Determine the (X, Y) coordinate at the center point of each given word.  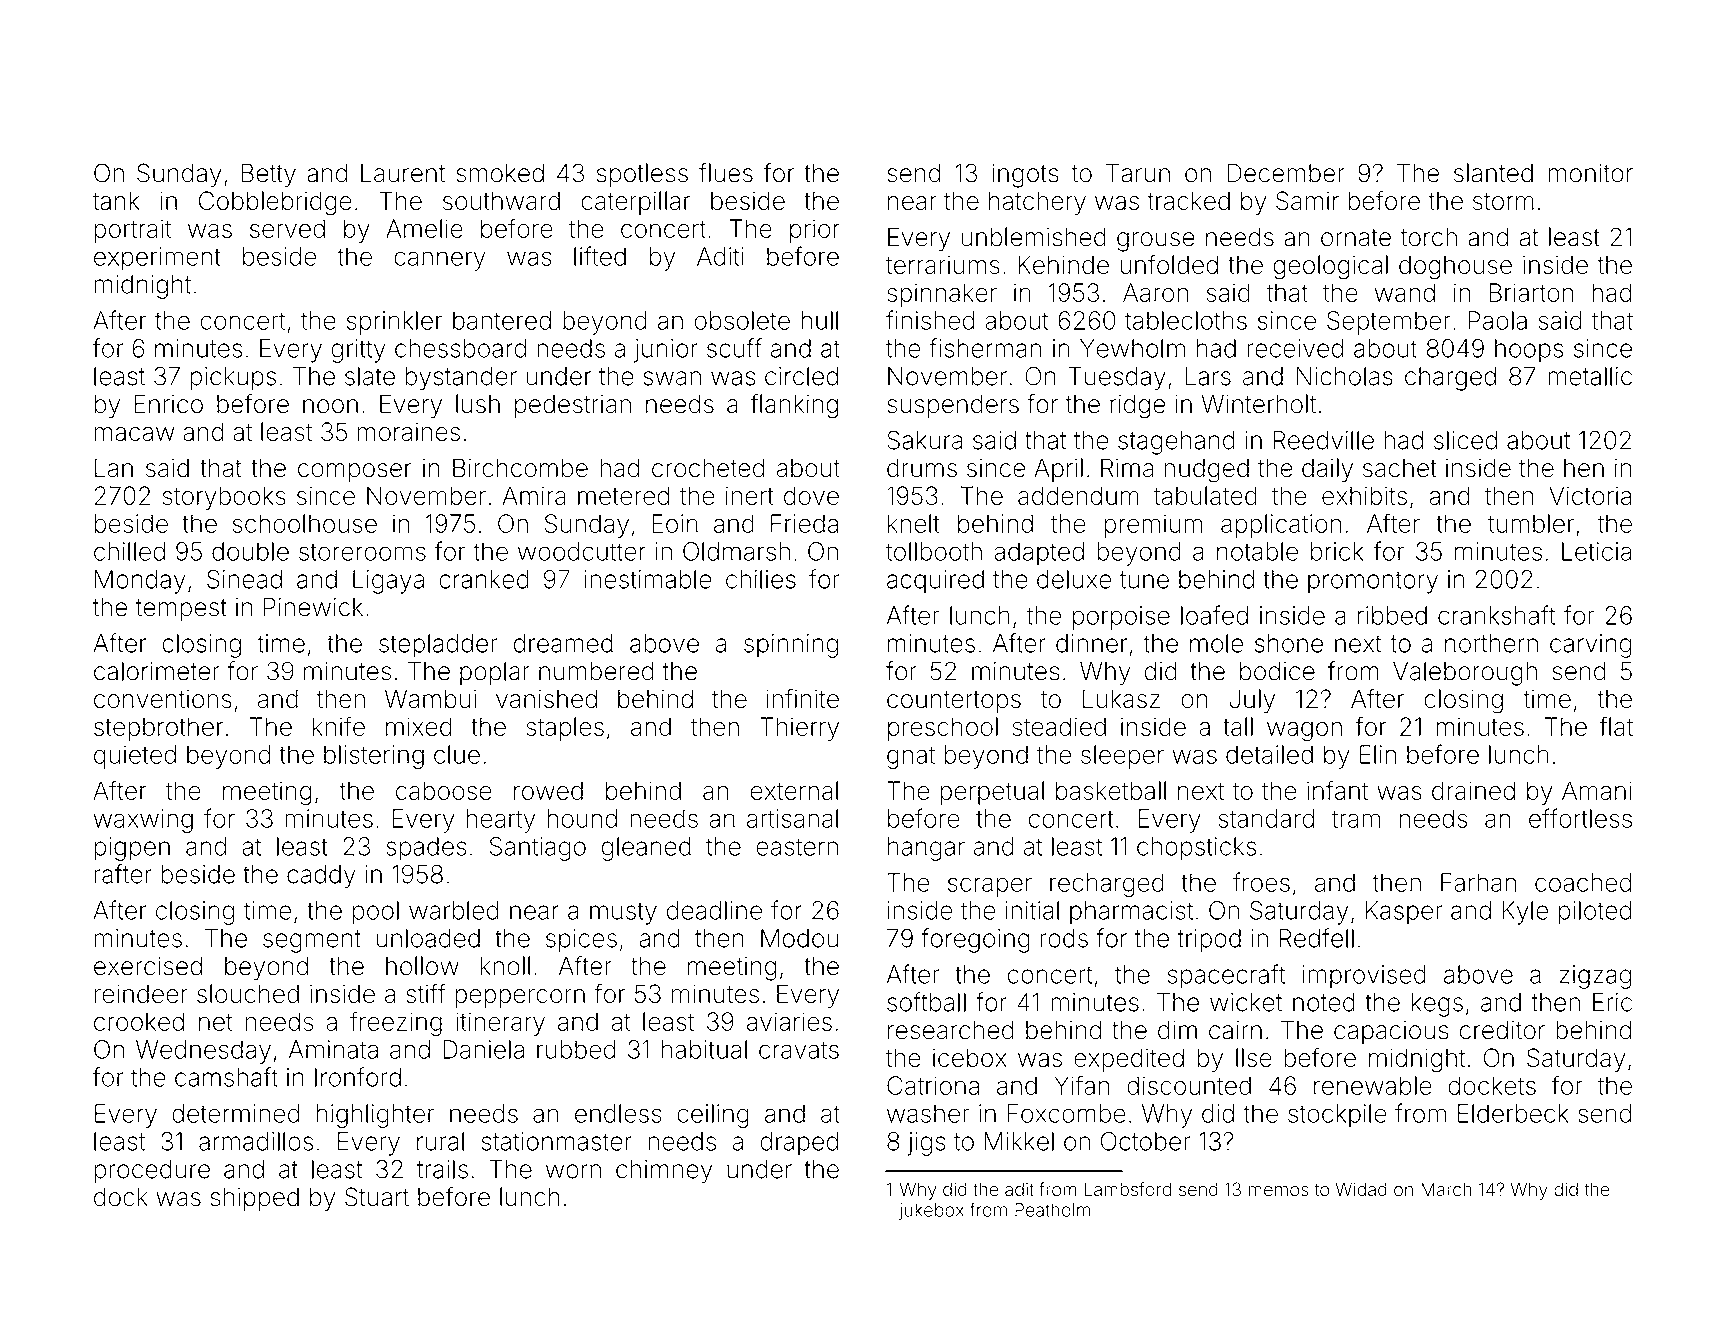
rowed (548, 790)
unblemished (1033, 237)
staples (565, 729)
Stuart (377, 1197)
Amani (1597, 790)
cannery (439, 261)
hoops (1529, 351)
